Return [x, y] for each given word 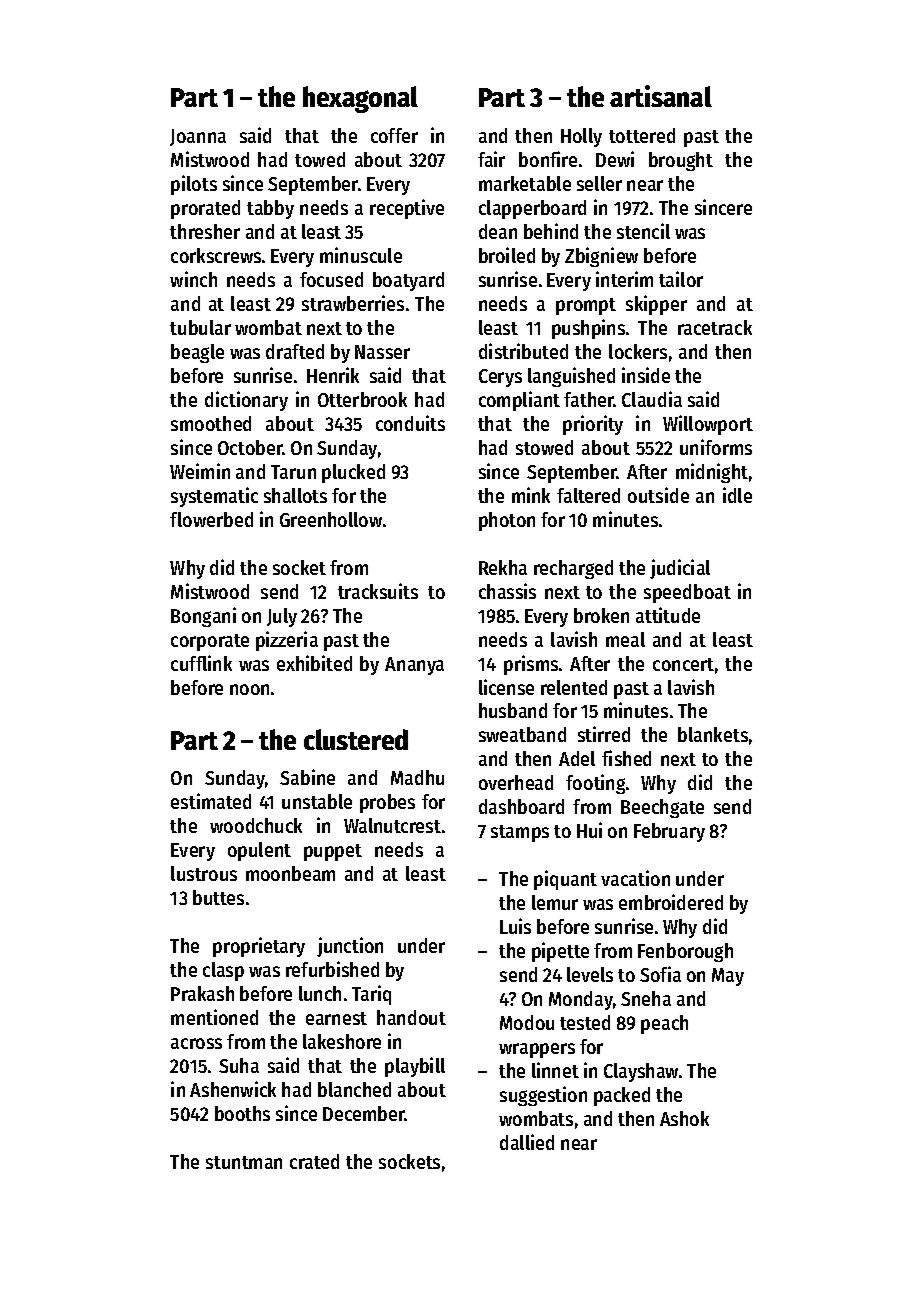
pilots [194, 185]
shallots [295, 495]
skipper [656, 305]
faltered [588, 495]
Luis [515, 926]
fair [491, 159]
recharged [573, 569]
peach [664, 1024]
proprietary [259, 947]
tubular [200, 327]
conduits [410, 423]
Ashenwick [233, 1089]
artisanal [661, 96]
